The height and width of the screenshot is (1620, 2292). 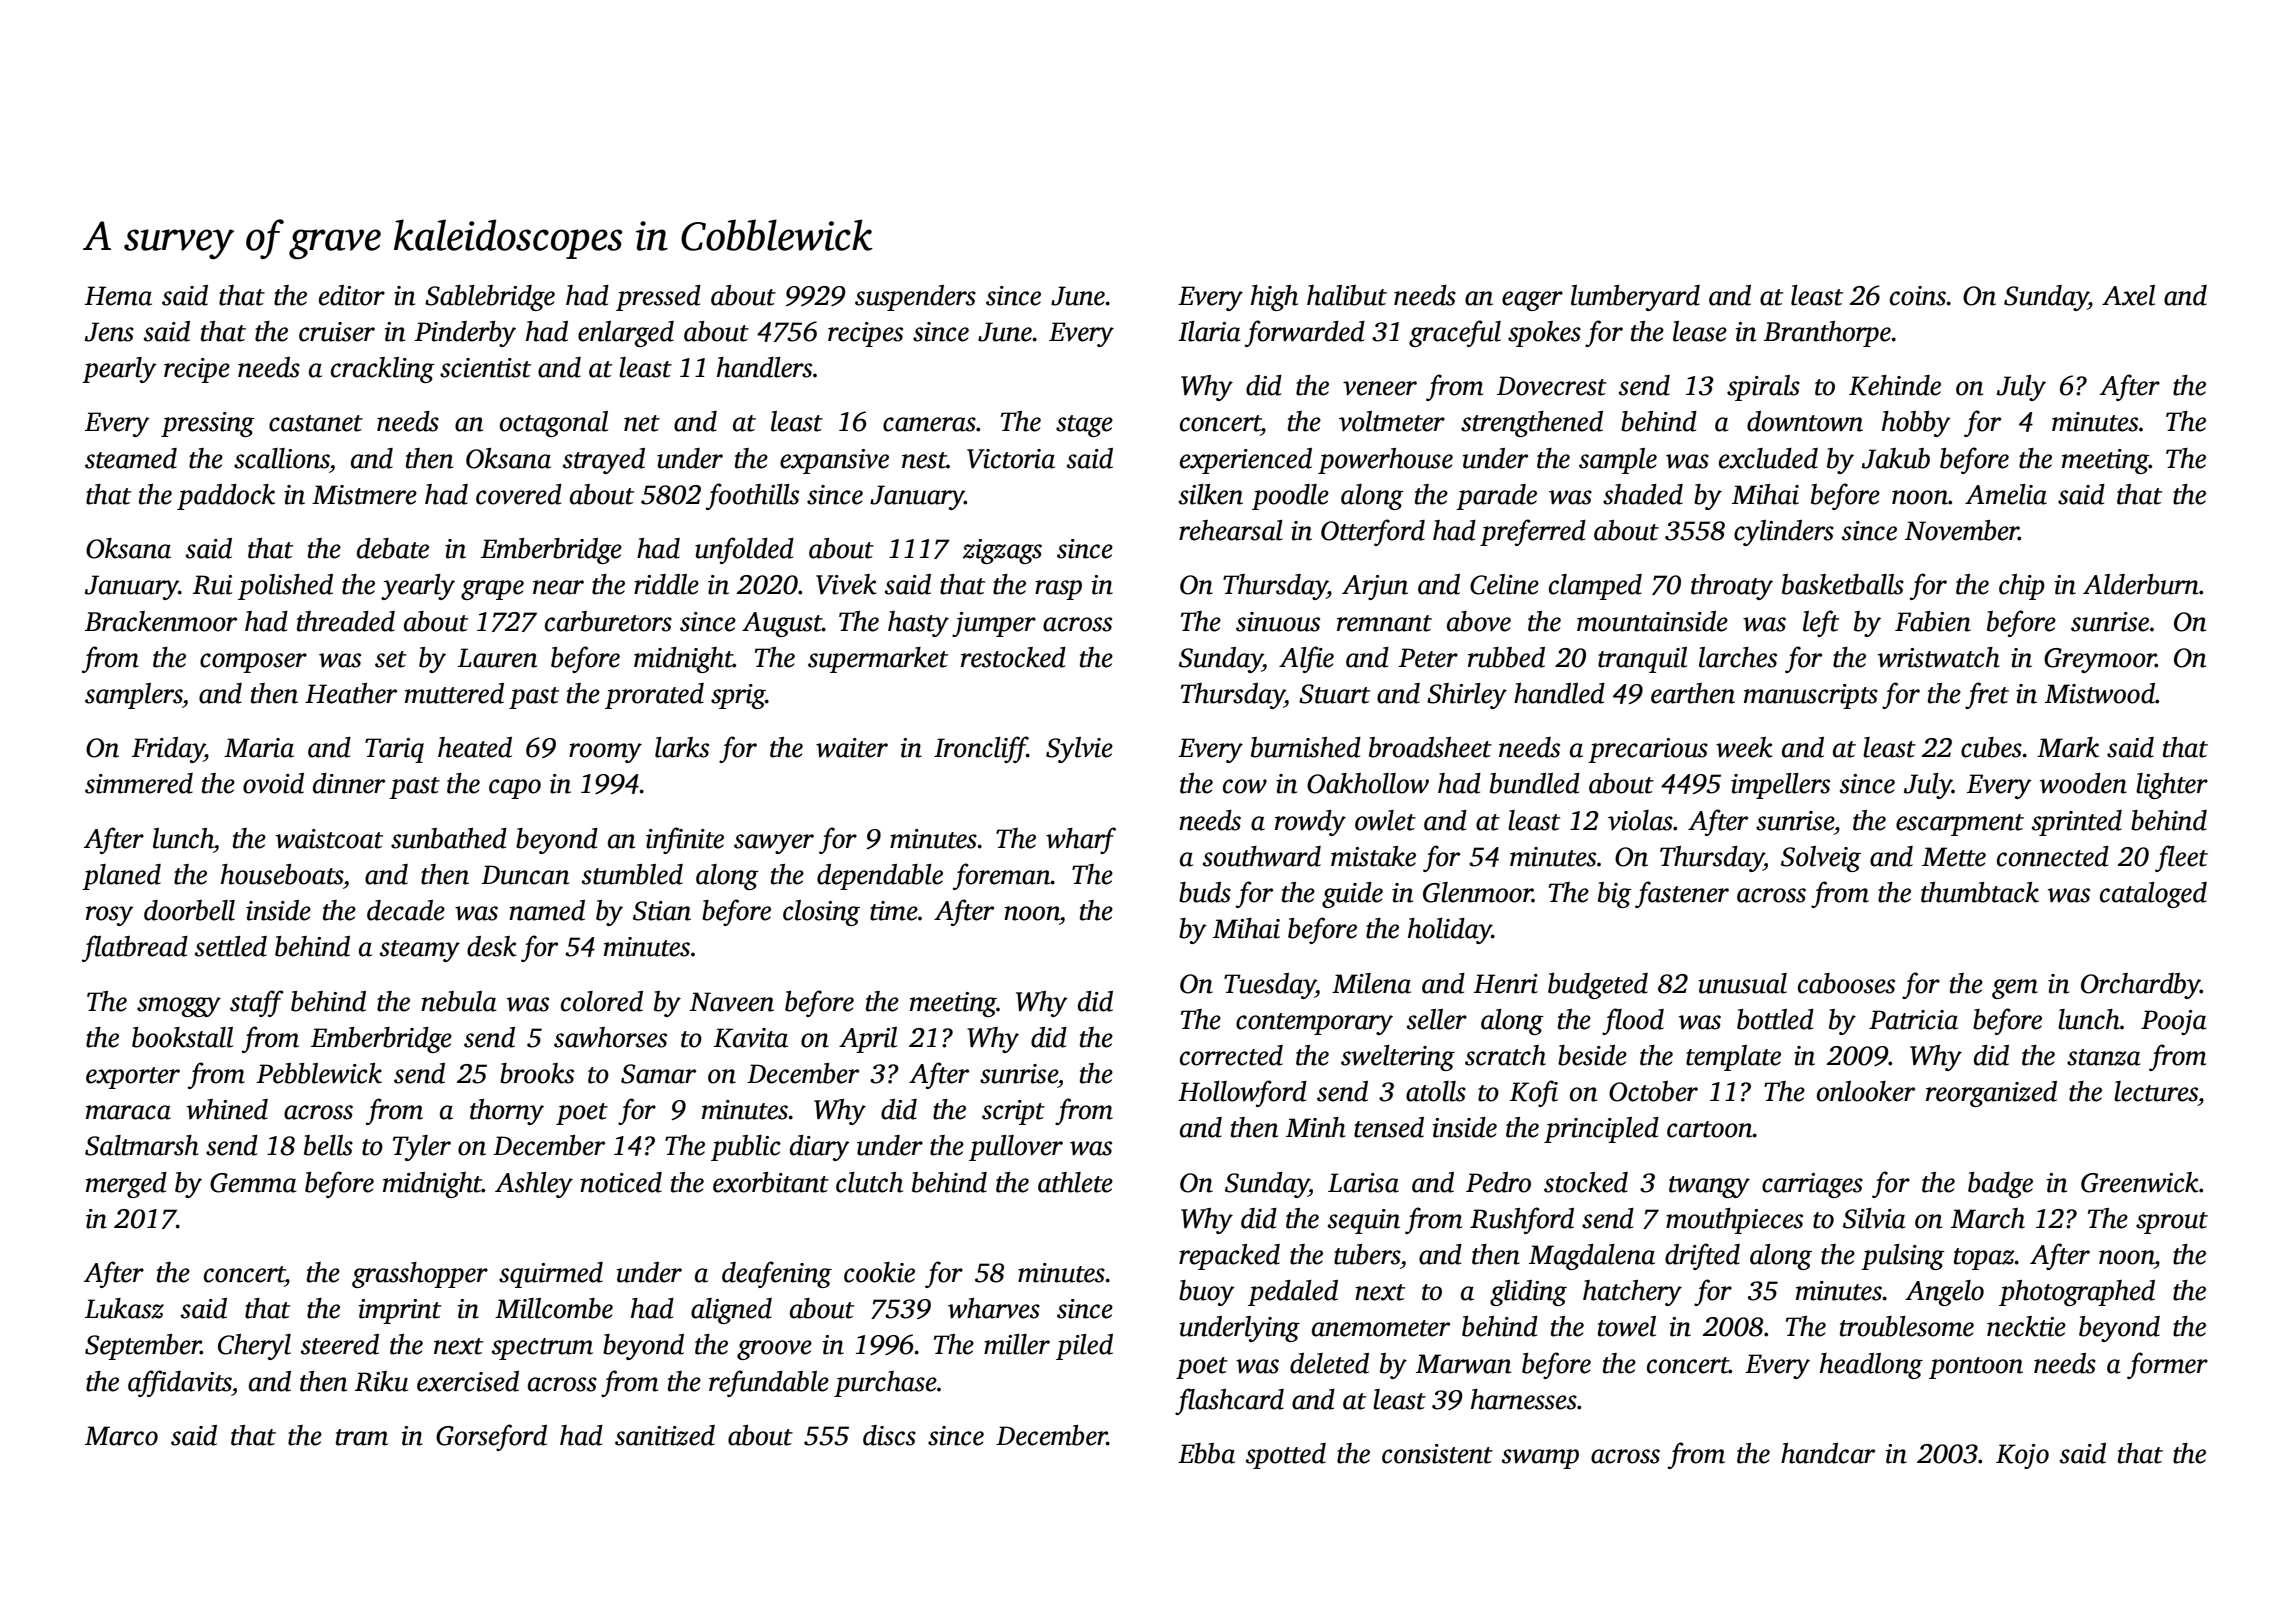 I want to click on debate, so click(x=393, y=548).
